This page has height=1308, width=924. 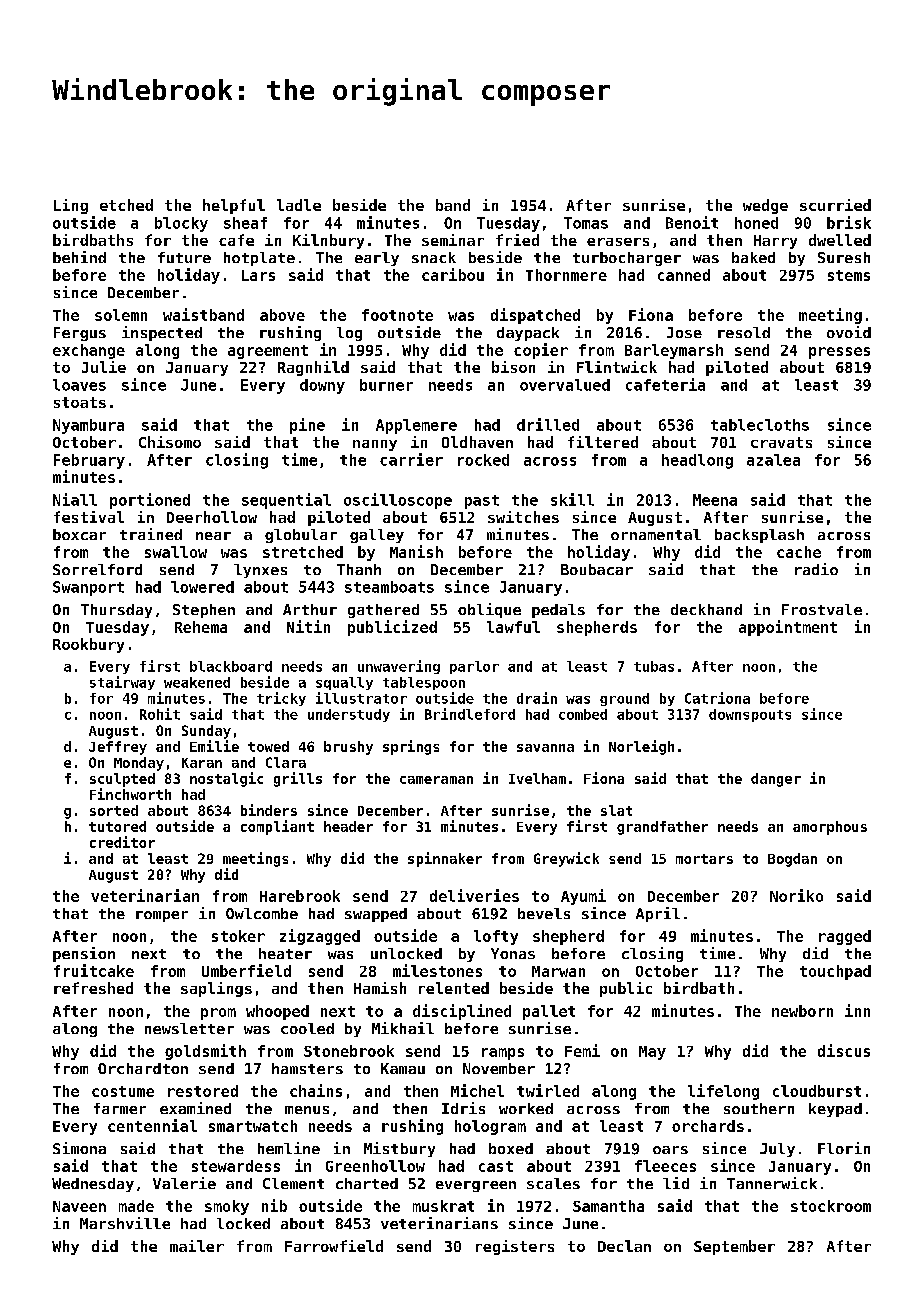 I want to click on Catriona, so click(x=717, y=698).
